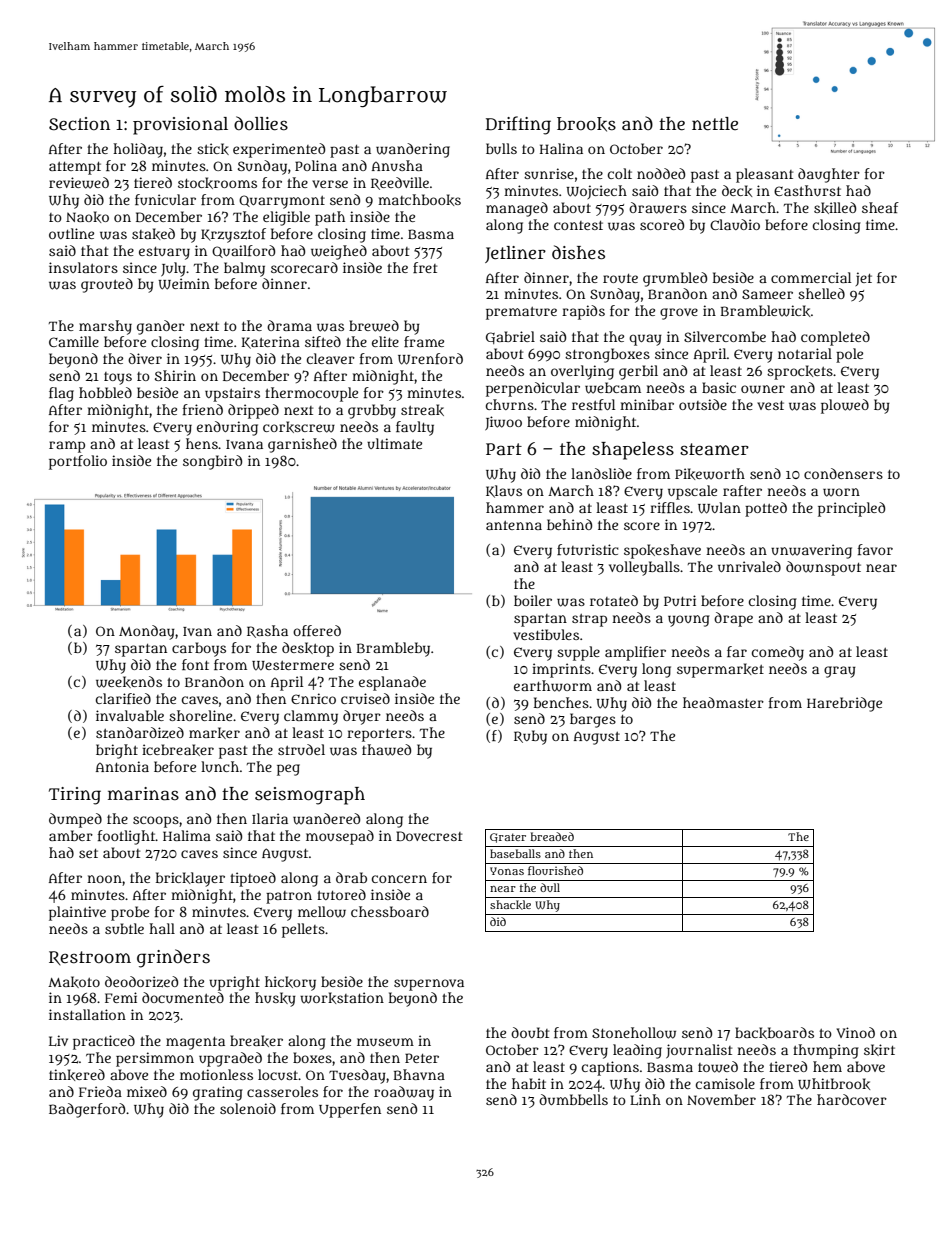  I want to click on installation, so click(87, 1014).
